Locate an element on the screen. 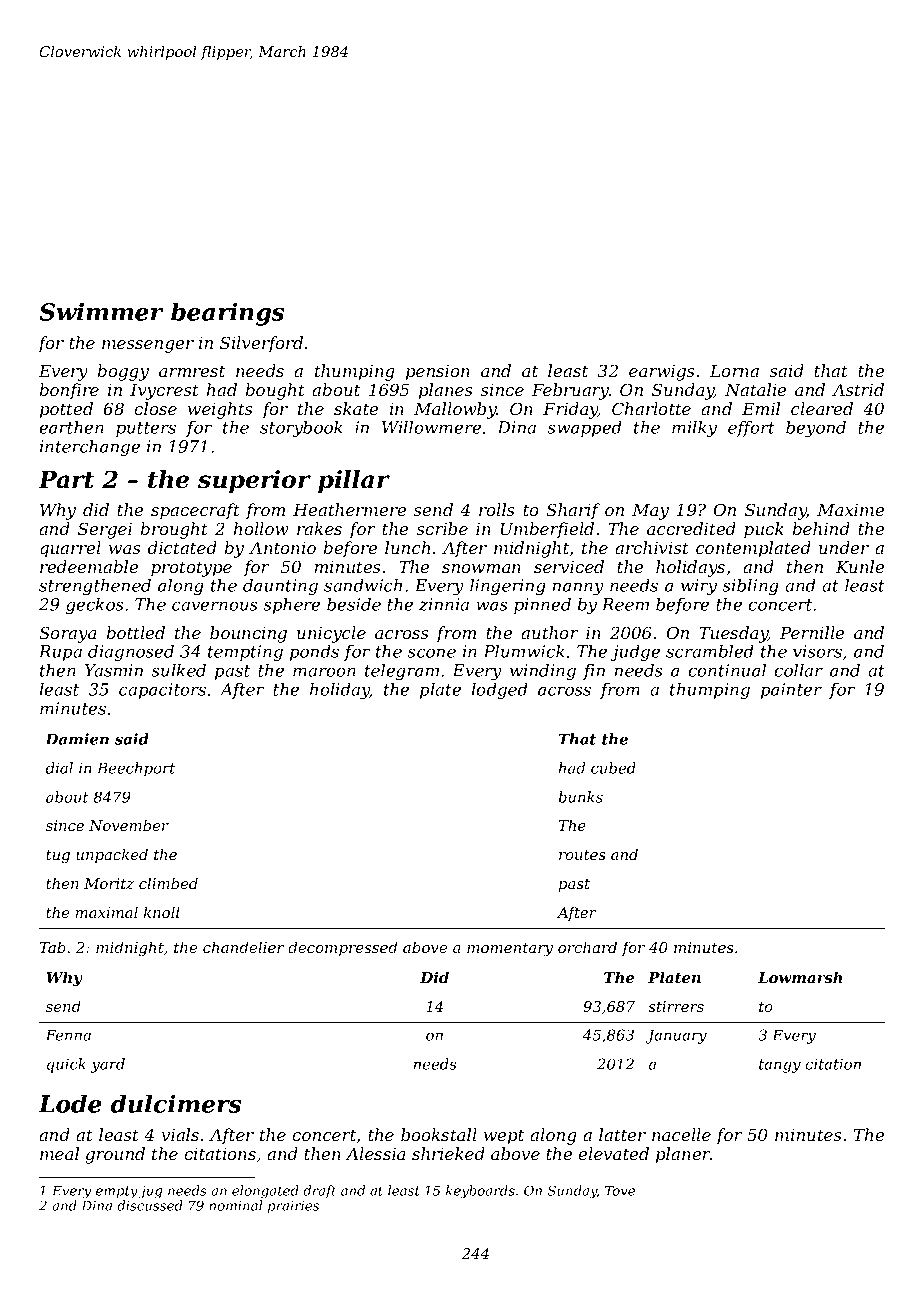 The height and width of the screenshot is (1308, 924). milky is located at coordinates (694, 429).
